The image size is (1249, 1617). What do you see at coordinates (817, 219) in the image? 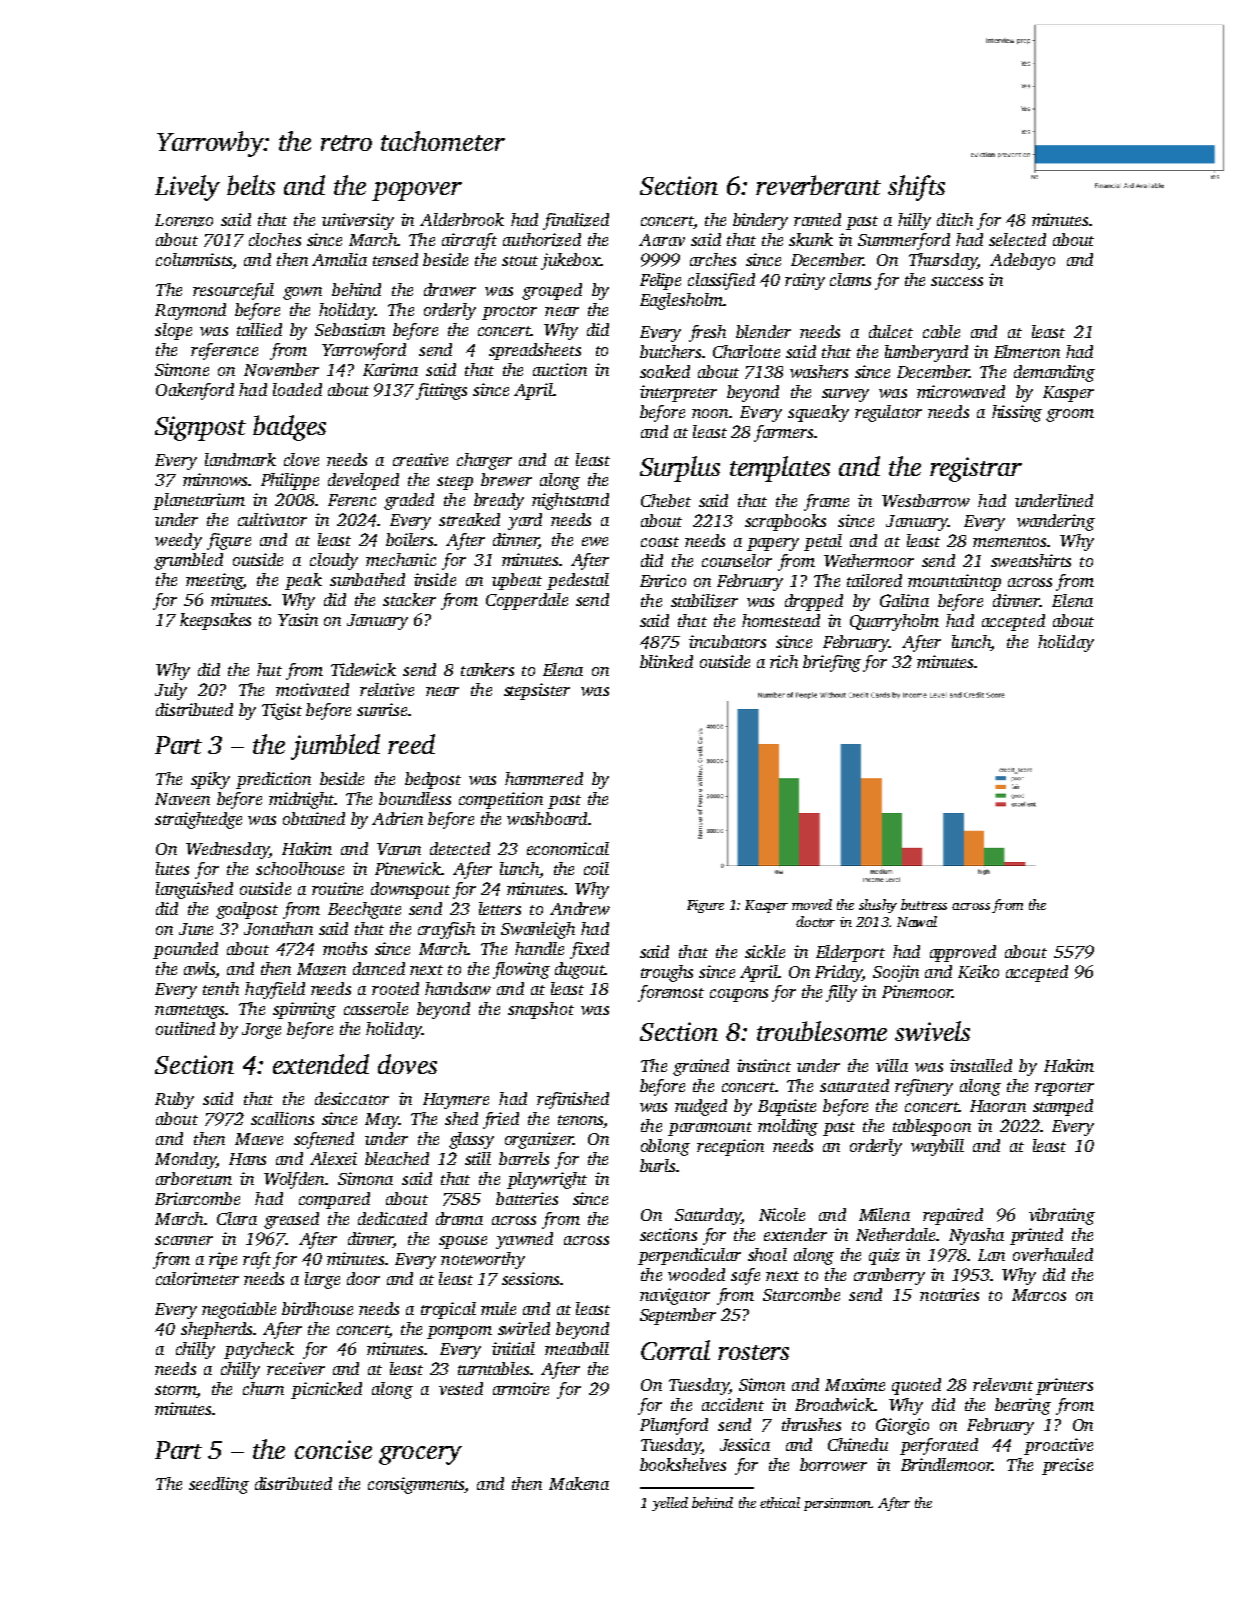
I see `ranted` at bounding box center [817, 219].
